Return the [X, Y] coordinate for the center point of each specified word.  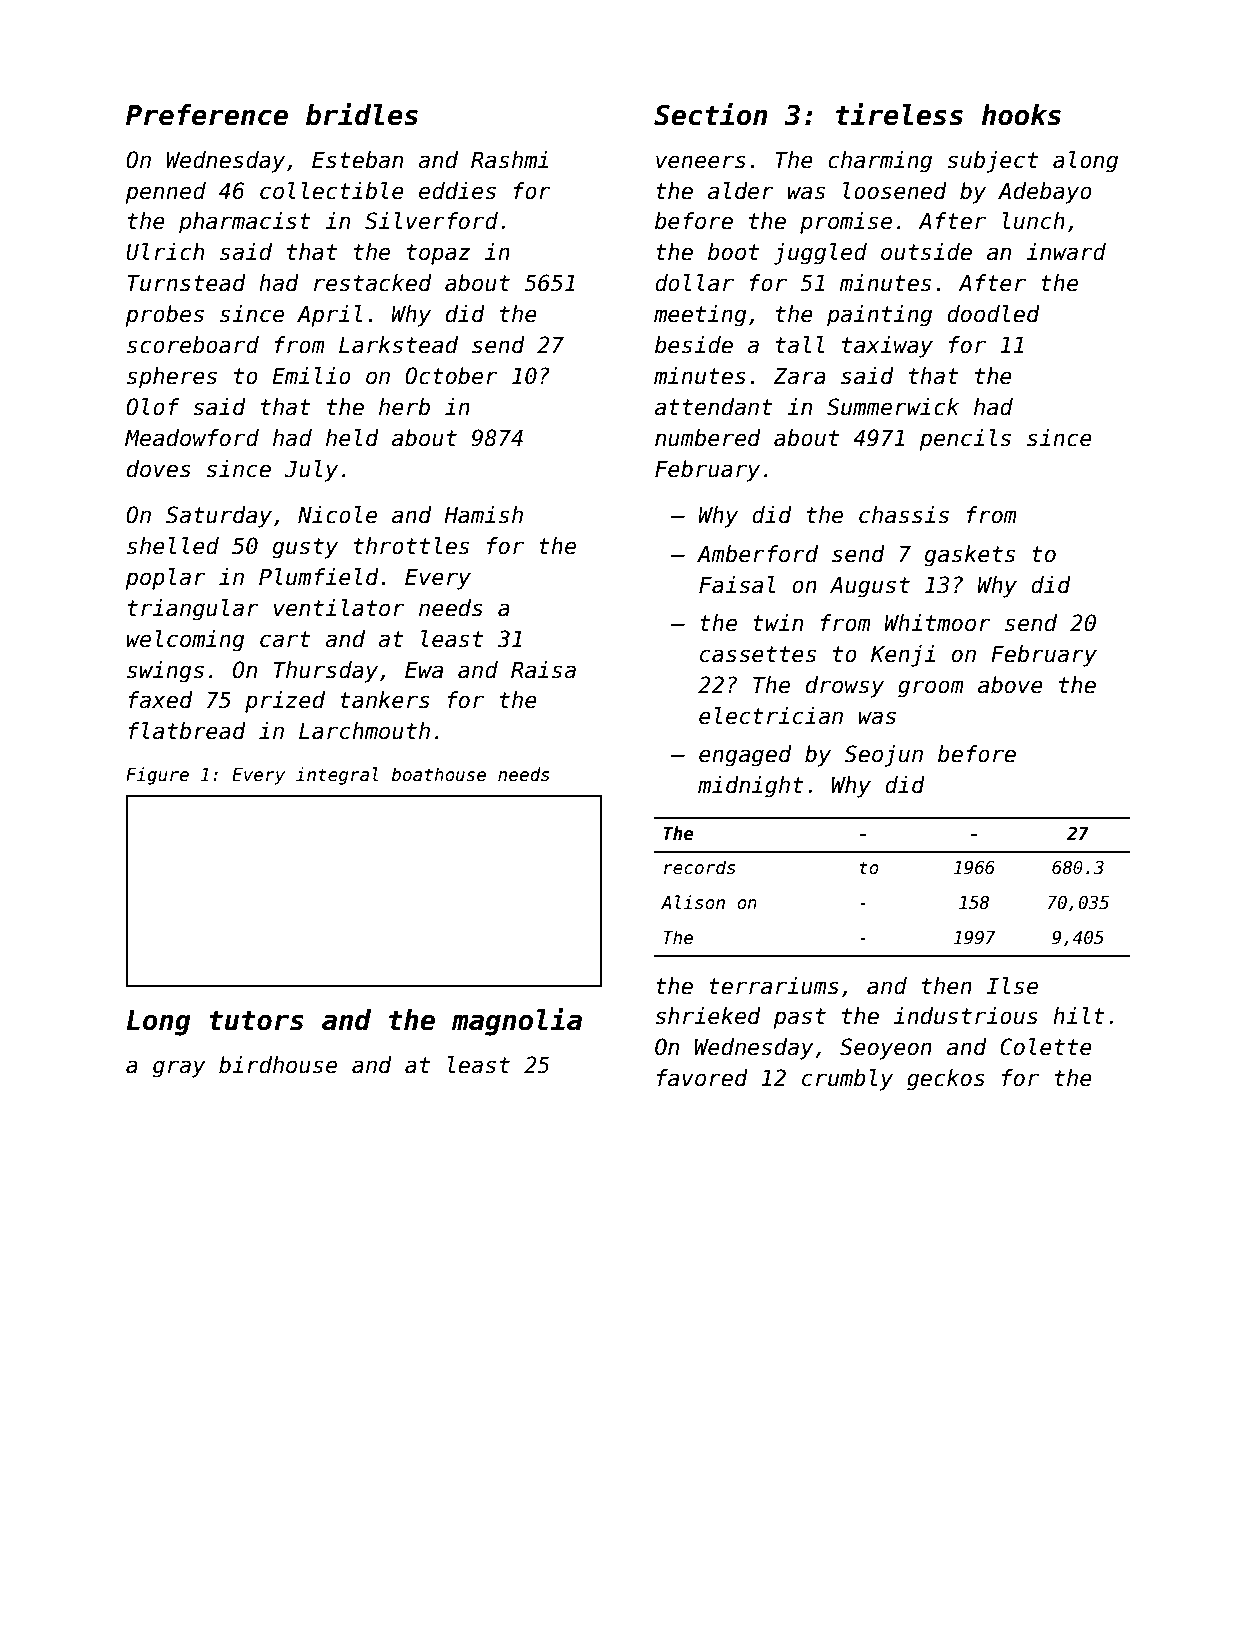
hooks [1021, 115]
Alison [693, 902]
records [699, 867]
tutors [256, 1021]
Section [711, 114]
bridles [362, 114]
